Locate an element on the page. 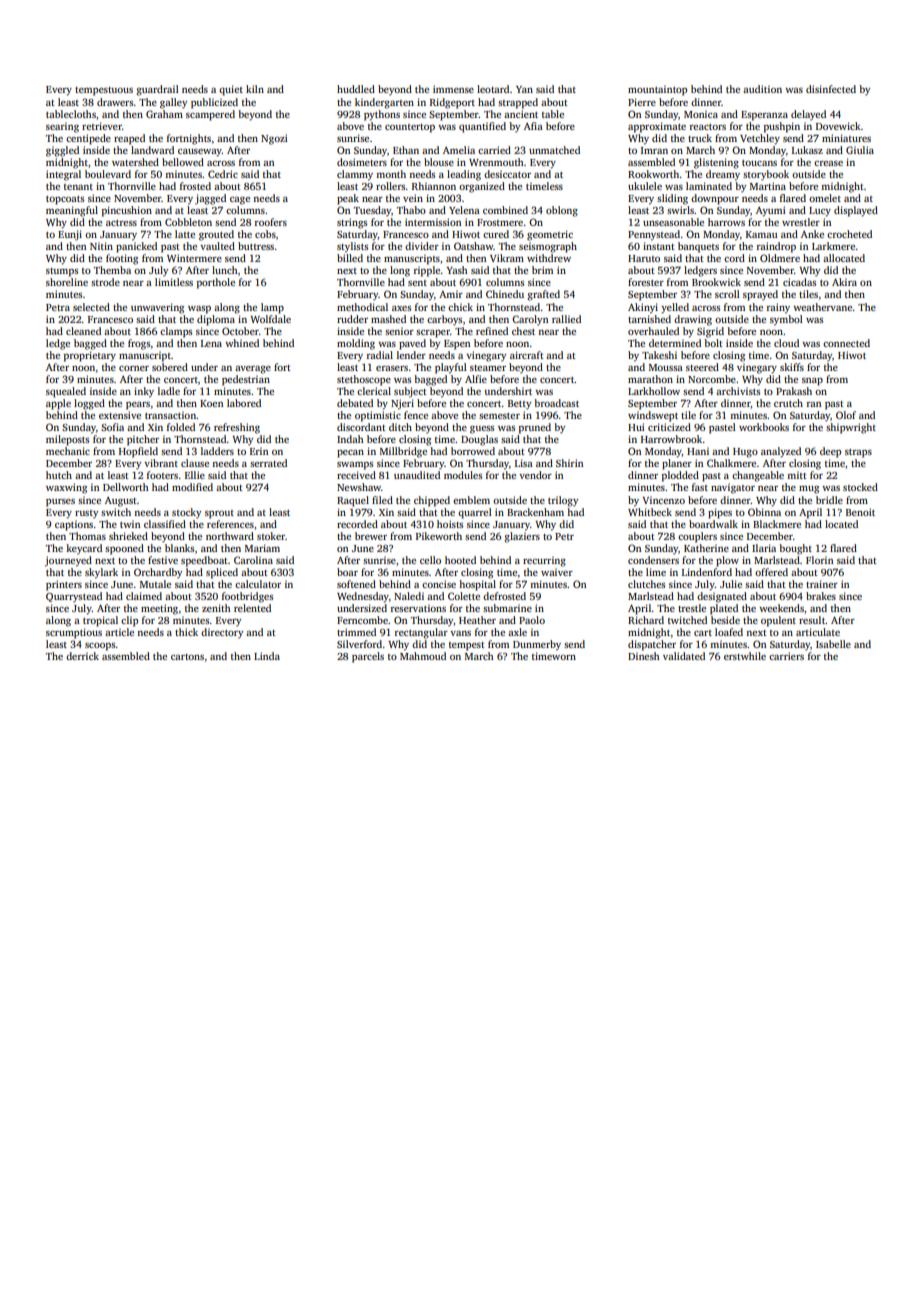  approximate is located at coordinates (657, 127).
